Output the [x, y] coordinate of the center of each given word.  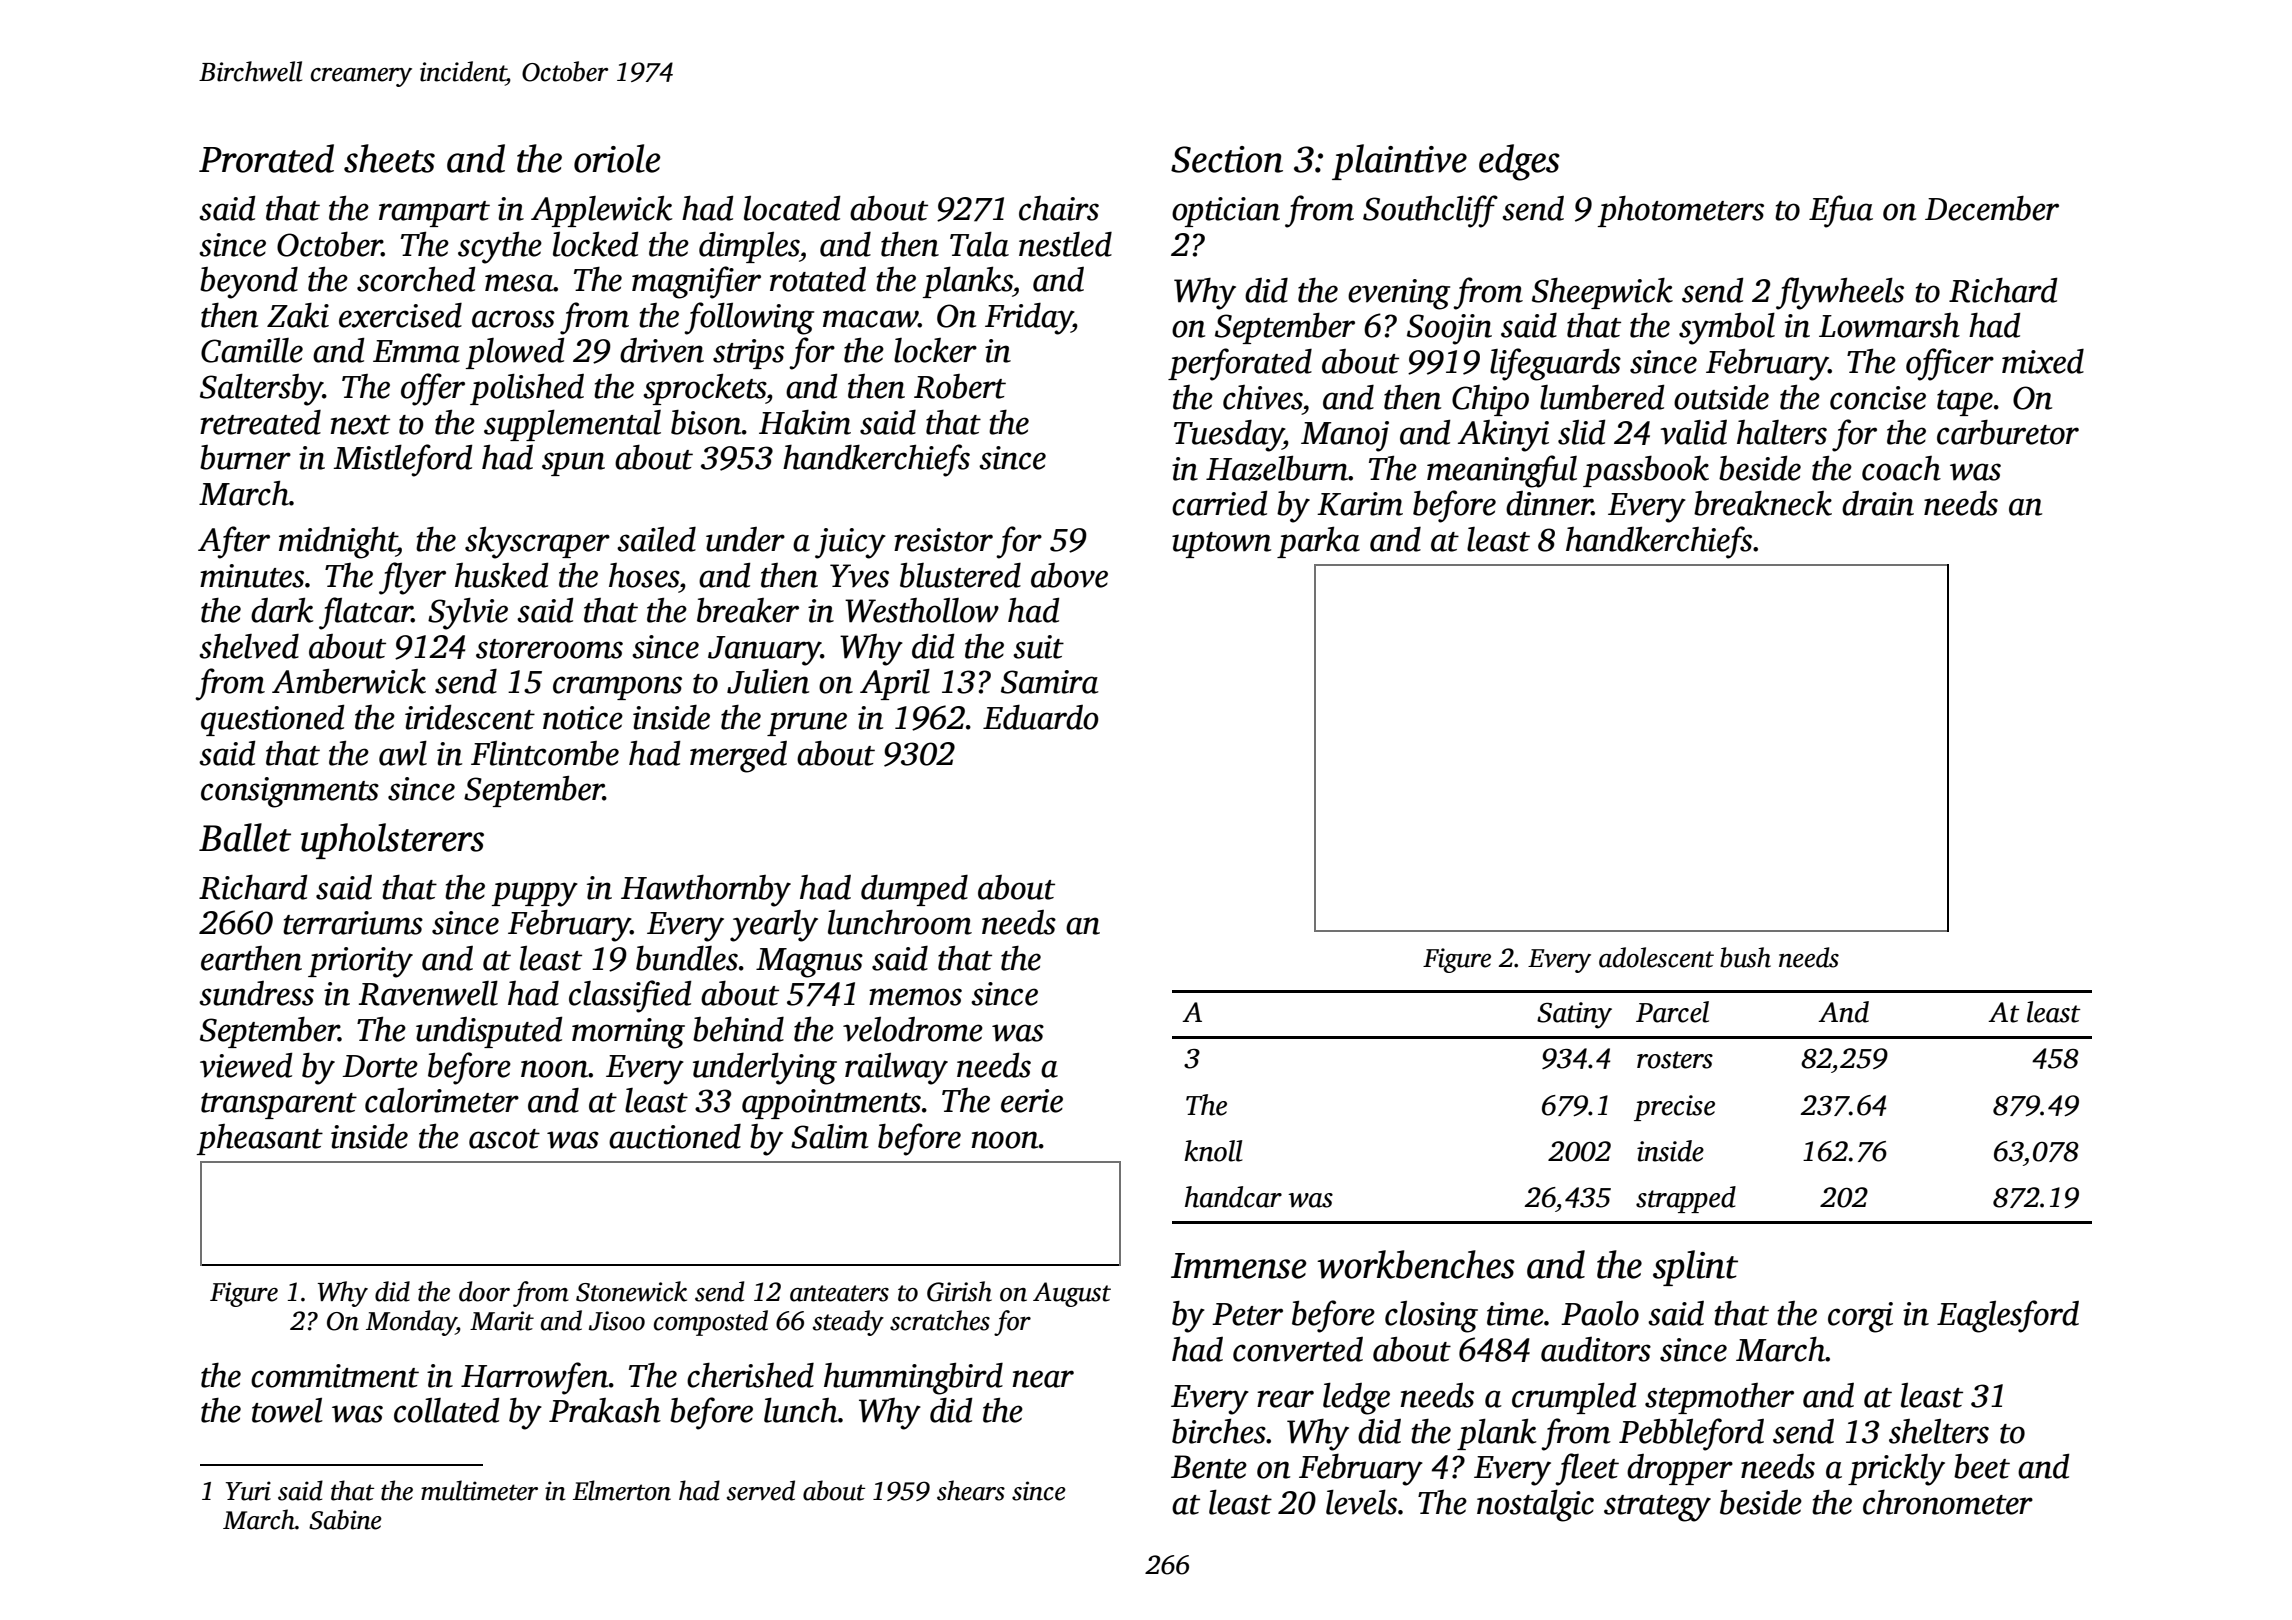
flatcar [365, 613]
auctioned [675, 1136]
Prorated [266, 158]
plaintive [1399, 162]
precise [1674, 1108]
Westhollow [922, 610]
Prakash [605, 1410]
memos [915, 997]
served [761, 1490]
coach [1901, 468]
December [1992, 208]
